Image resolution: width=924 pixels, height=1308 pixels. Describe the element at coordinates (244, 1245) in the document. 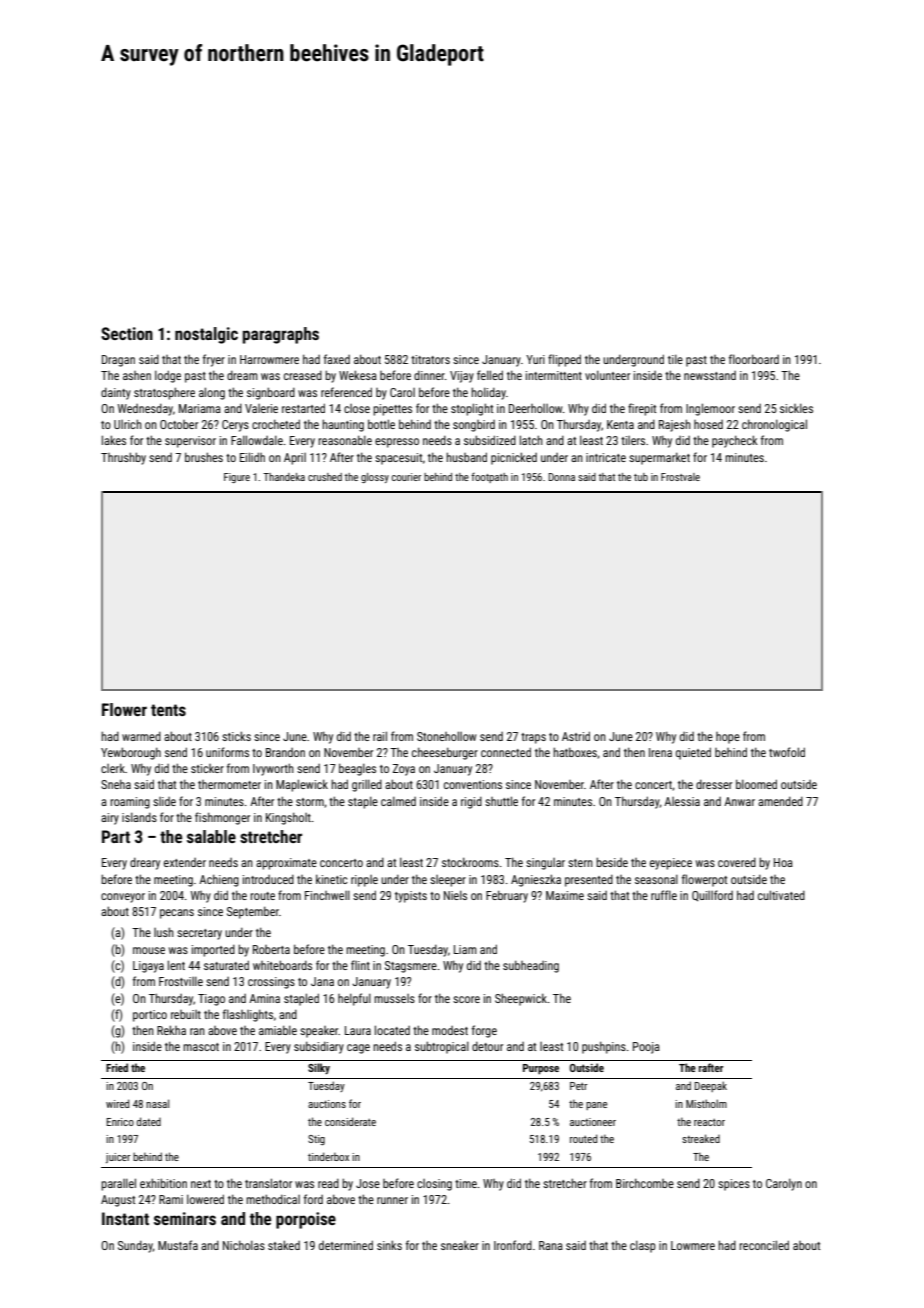

I see `Nicholas` at that location.
